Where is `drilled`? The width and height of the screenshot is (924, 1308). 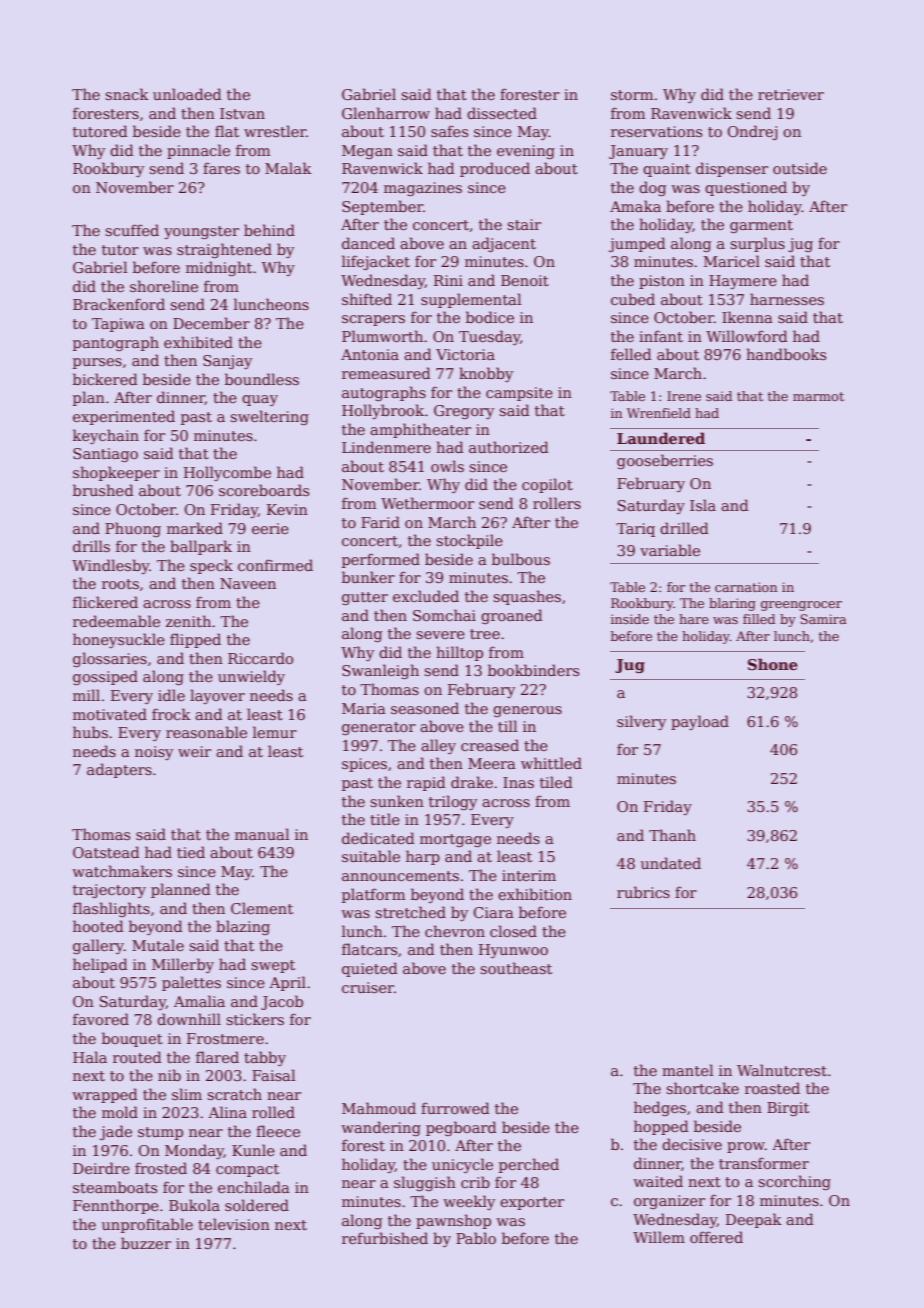 drilled is located at coordinates (684, 528).
